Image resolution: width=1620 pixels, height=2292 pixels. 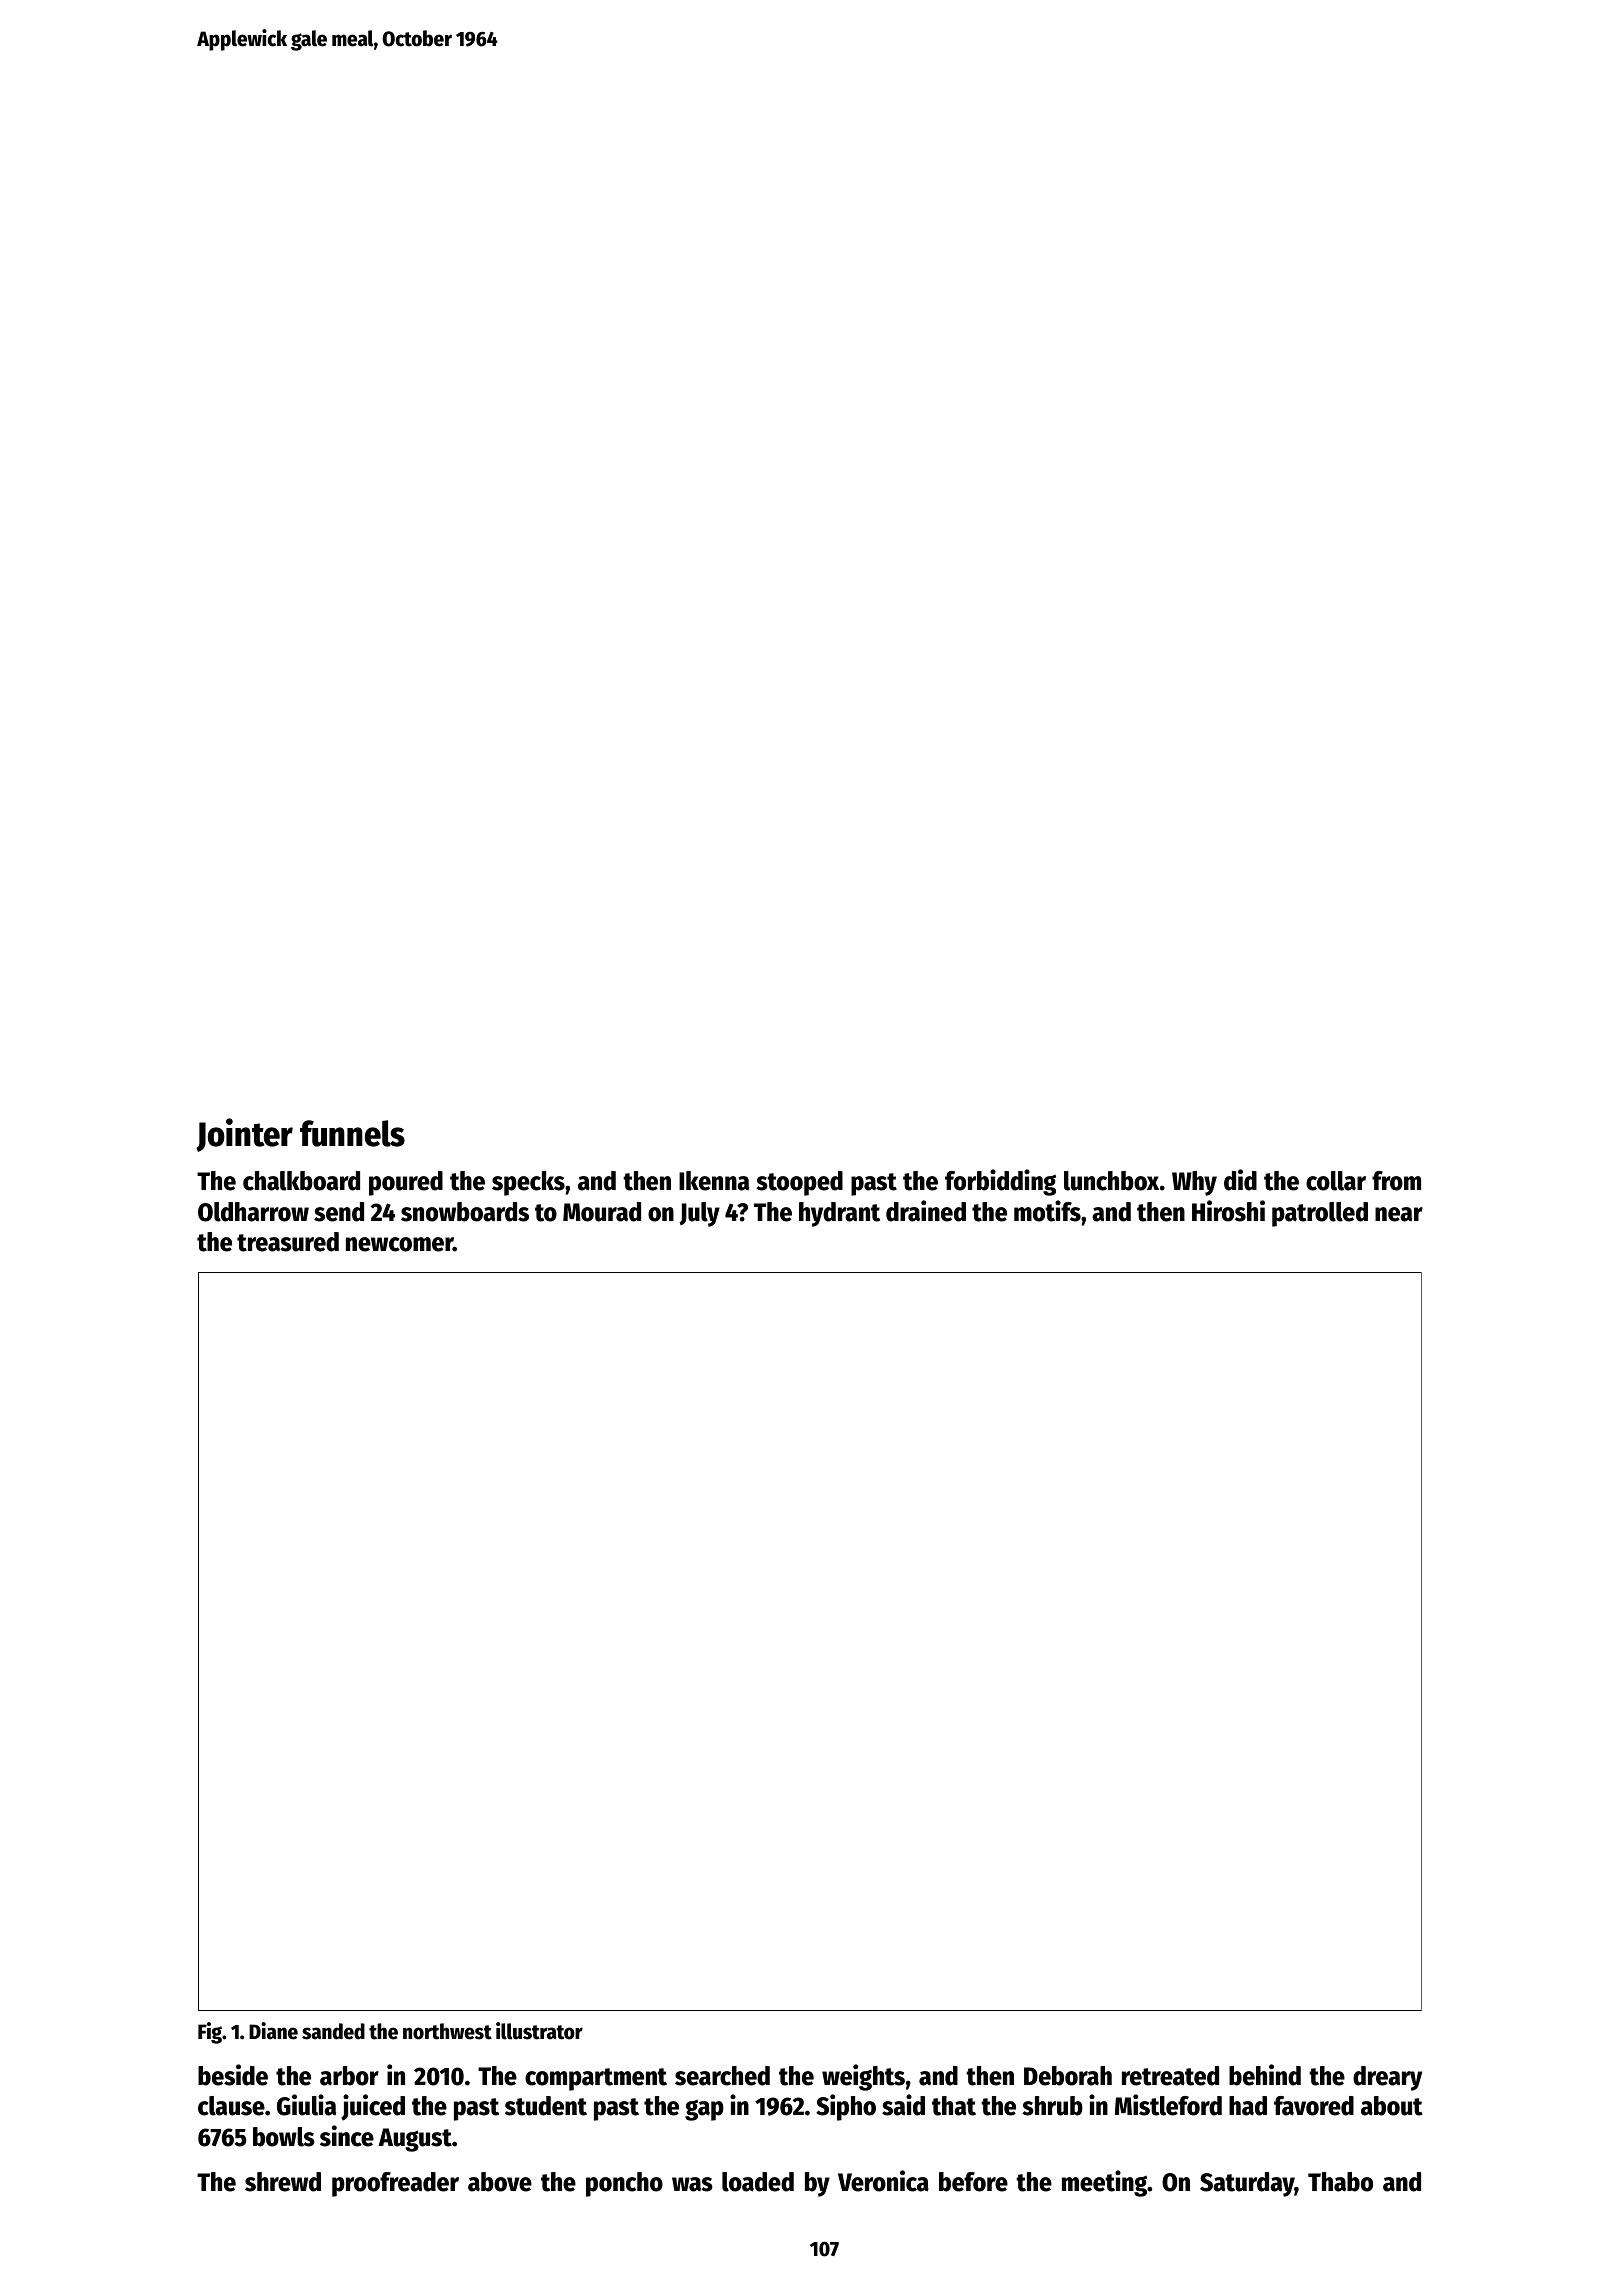 I want to click on illustrator, so click(x=539, y=2031).
